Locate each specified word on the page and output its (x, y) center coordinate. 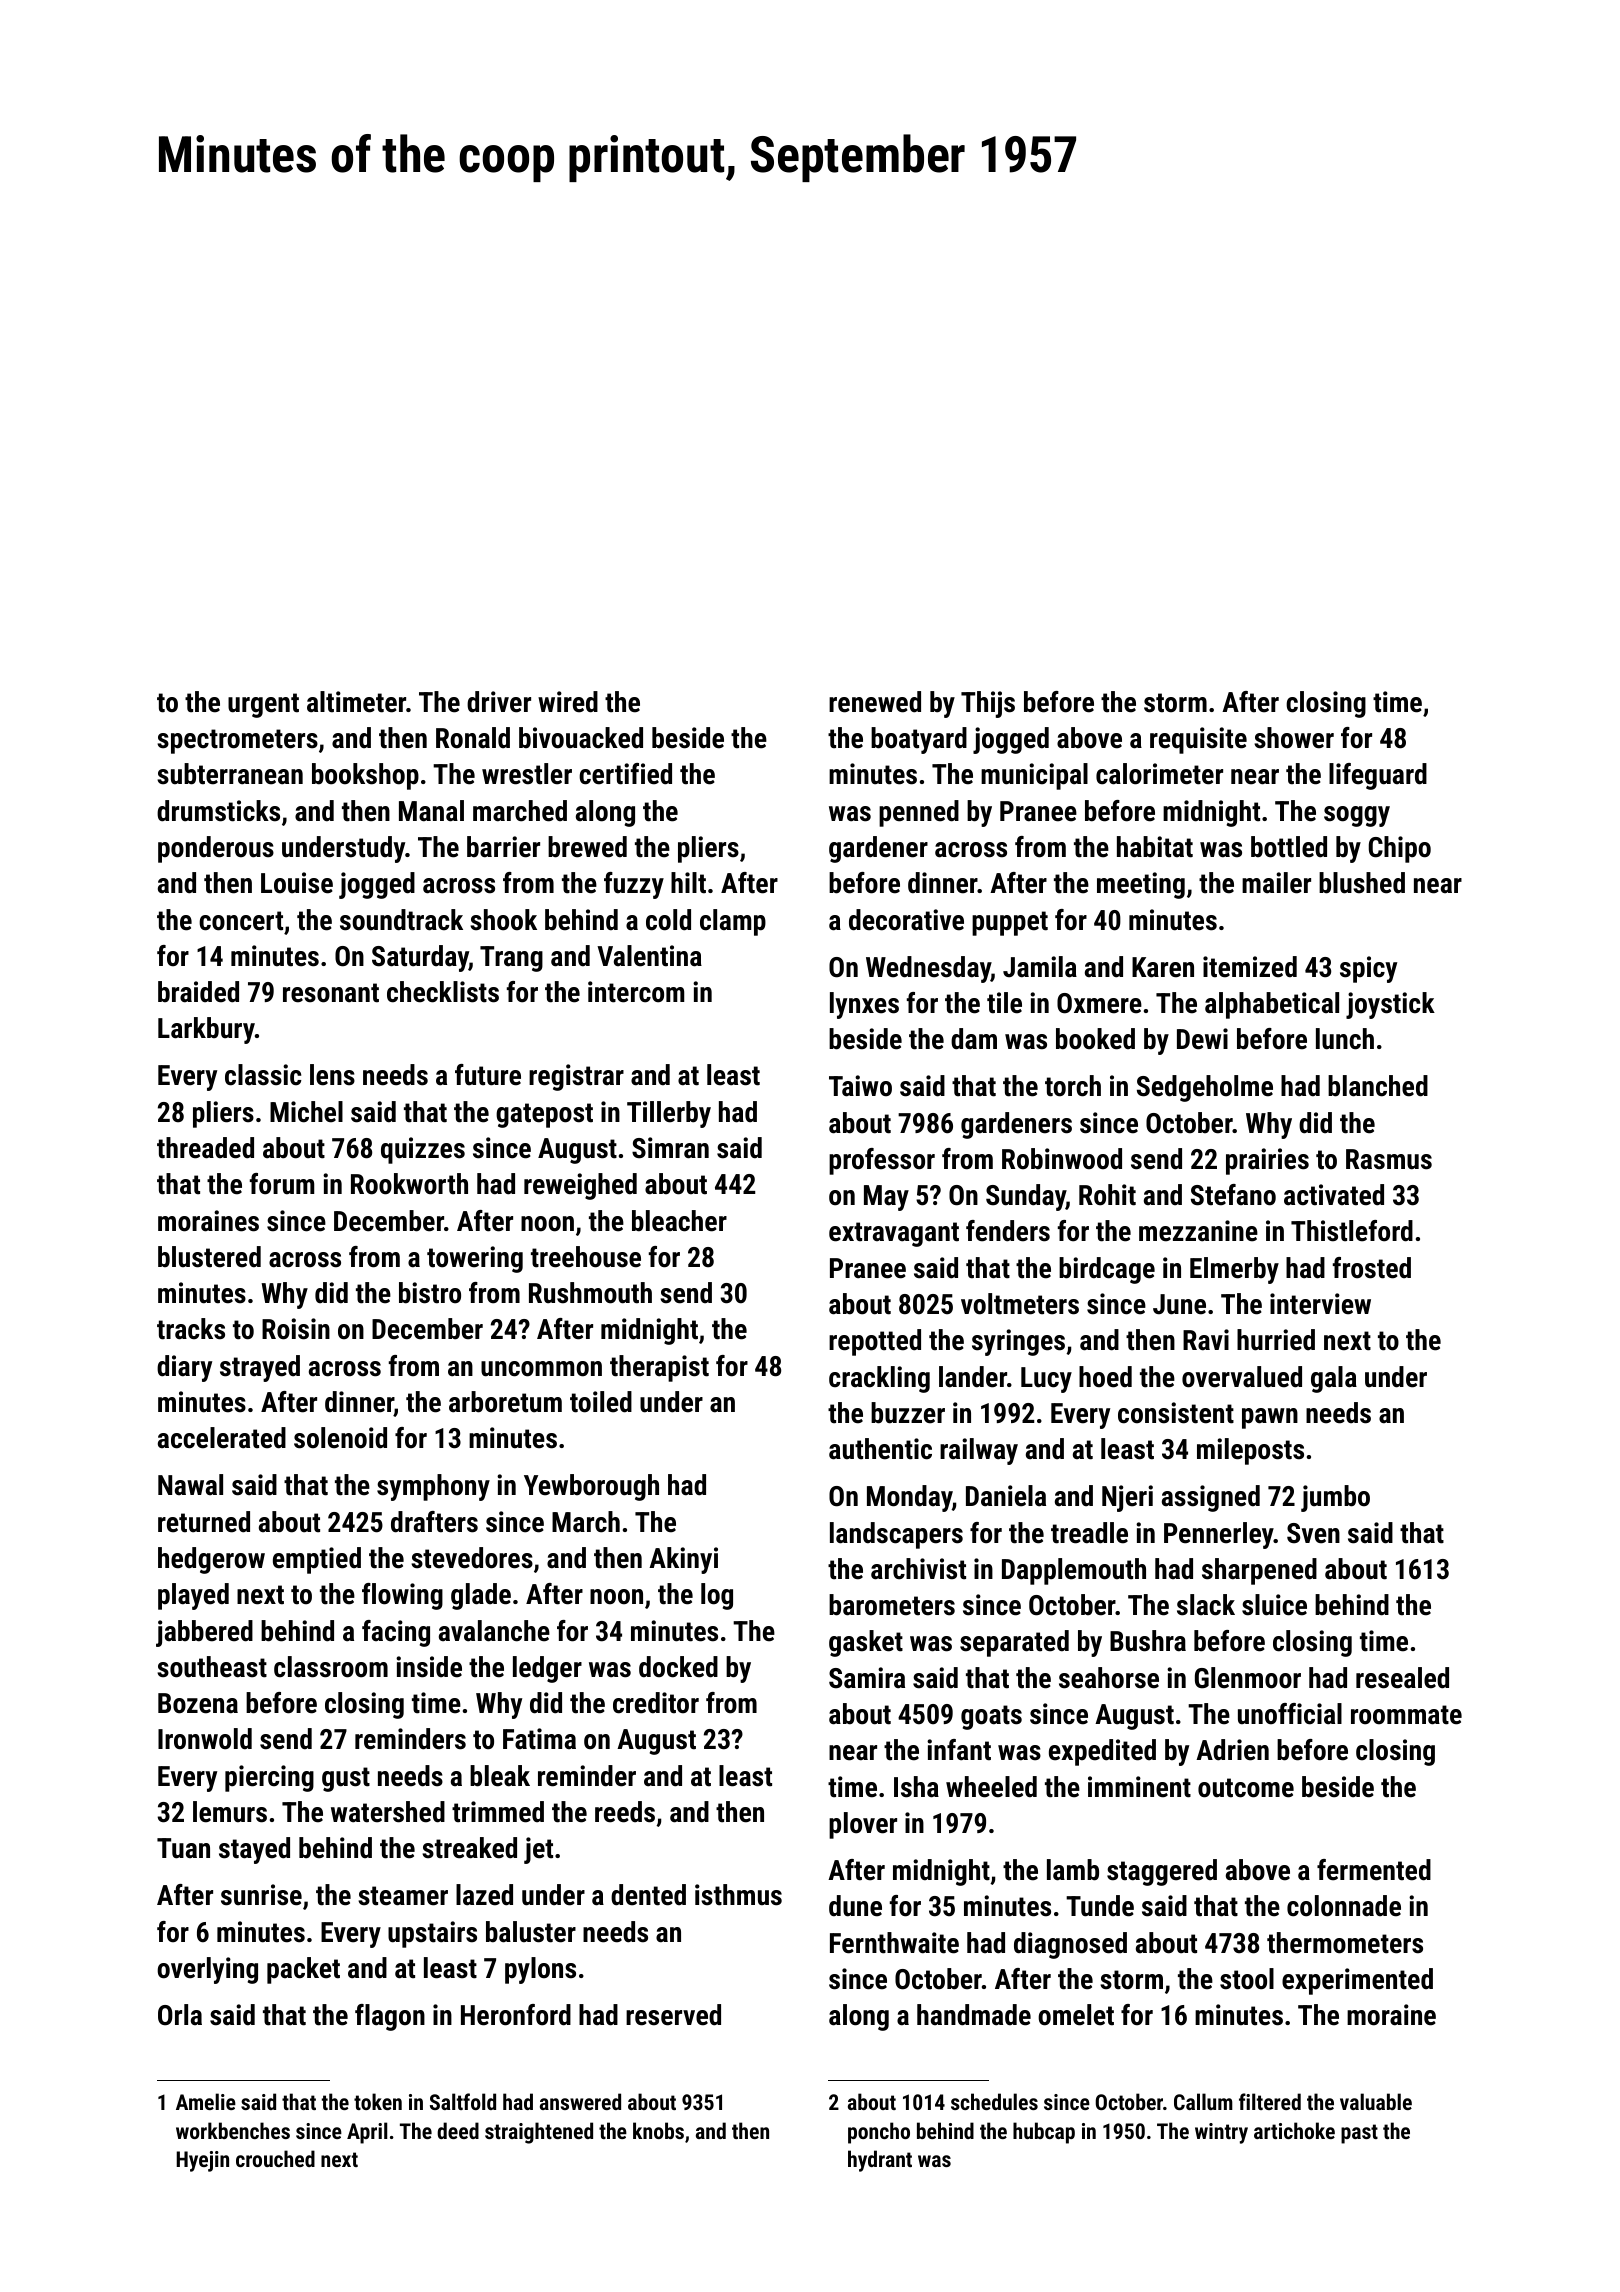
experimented (1357, 1981)
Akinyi (683, 1560)
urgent (263, 705)
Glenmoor (1248, 1678)
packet (303, 1970)
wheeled (991, 1787)
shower (1294, 738)
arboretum (505, 1402)
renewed (875, 702)
